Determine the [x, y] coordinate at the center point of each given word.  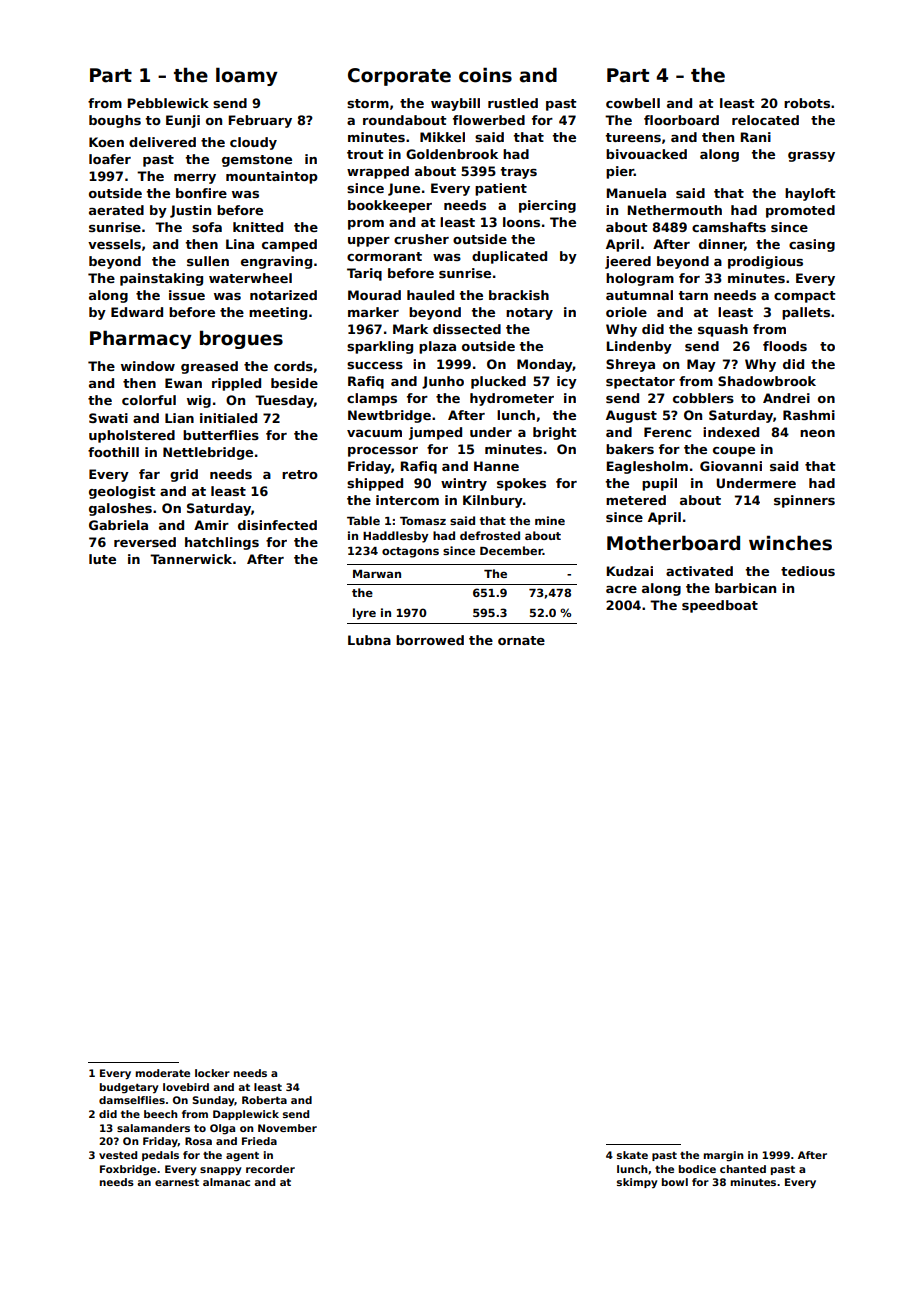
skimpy [637, 1183]
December [511, 550]
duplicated [509, 257]
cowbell [633, 103]
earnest [177, 1182]
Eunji [183, 121]
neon [817, 433]
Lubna [369, 640]
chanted [743, 1169]
